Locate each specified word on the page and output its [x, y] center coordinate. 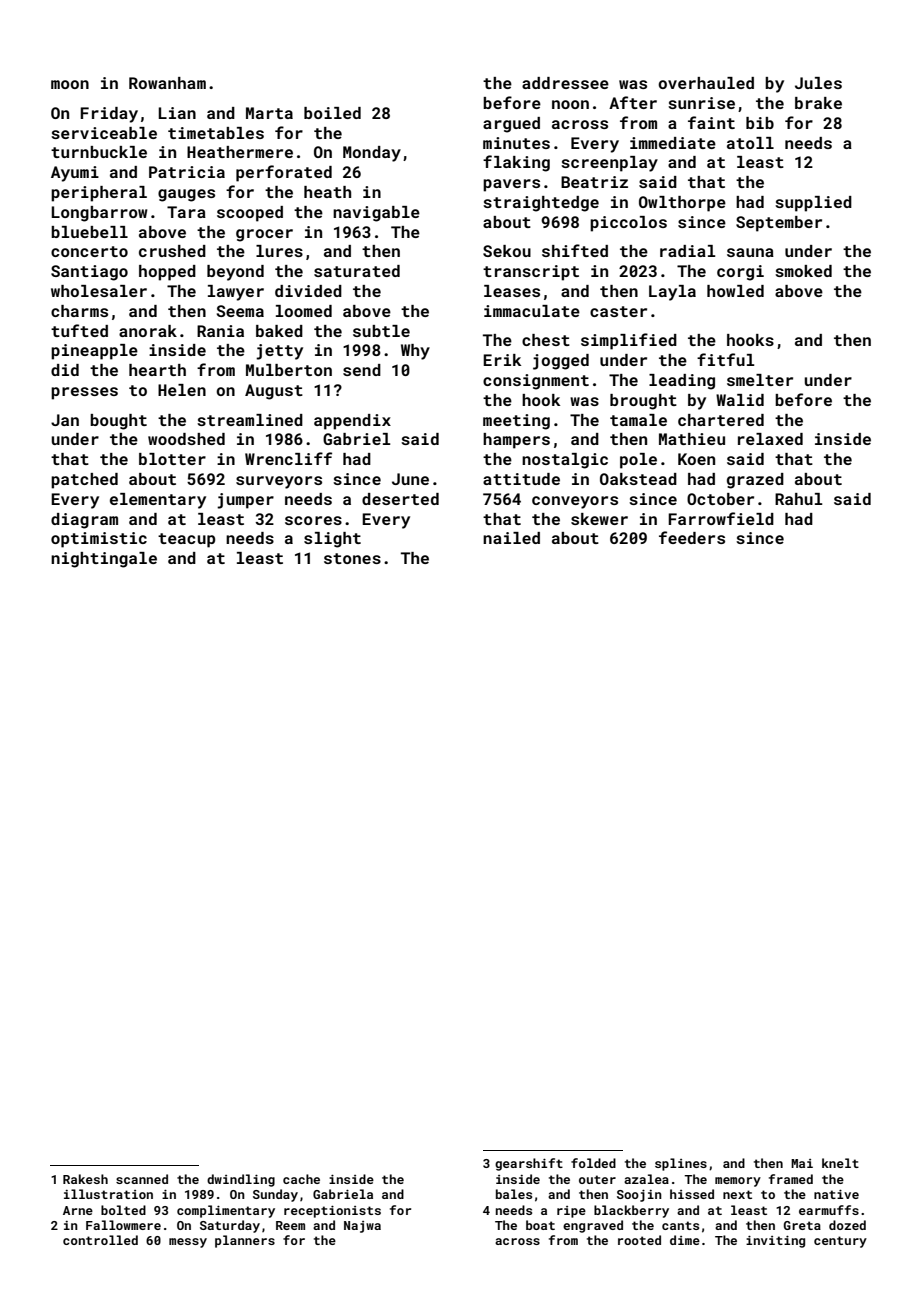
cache [301, 1179]
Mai [802, 1163]
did [65, 370]
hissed [692, 1194]
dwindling [241, 1180]
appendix [352, 422]
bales [514, 1194]
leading [682, 382]
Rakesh [85, 1179]
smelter [760, 380]
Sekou [507, 251]
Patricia [187, 172]
